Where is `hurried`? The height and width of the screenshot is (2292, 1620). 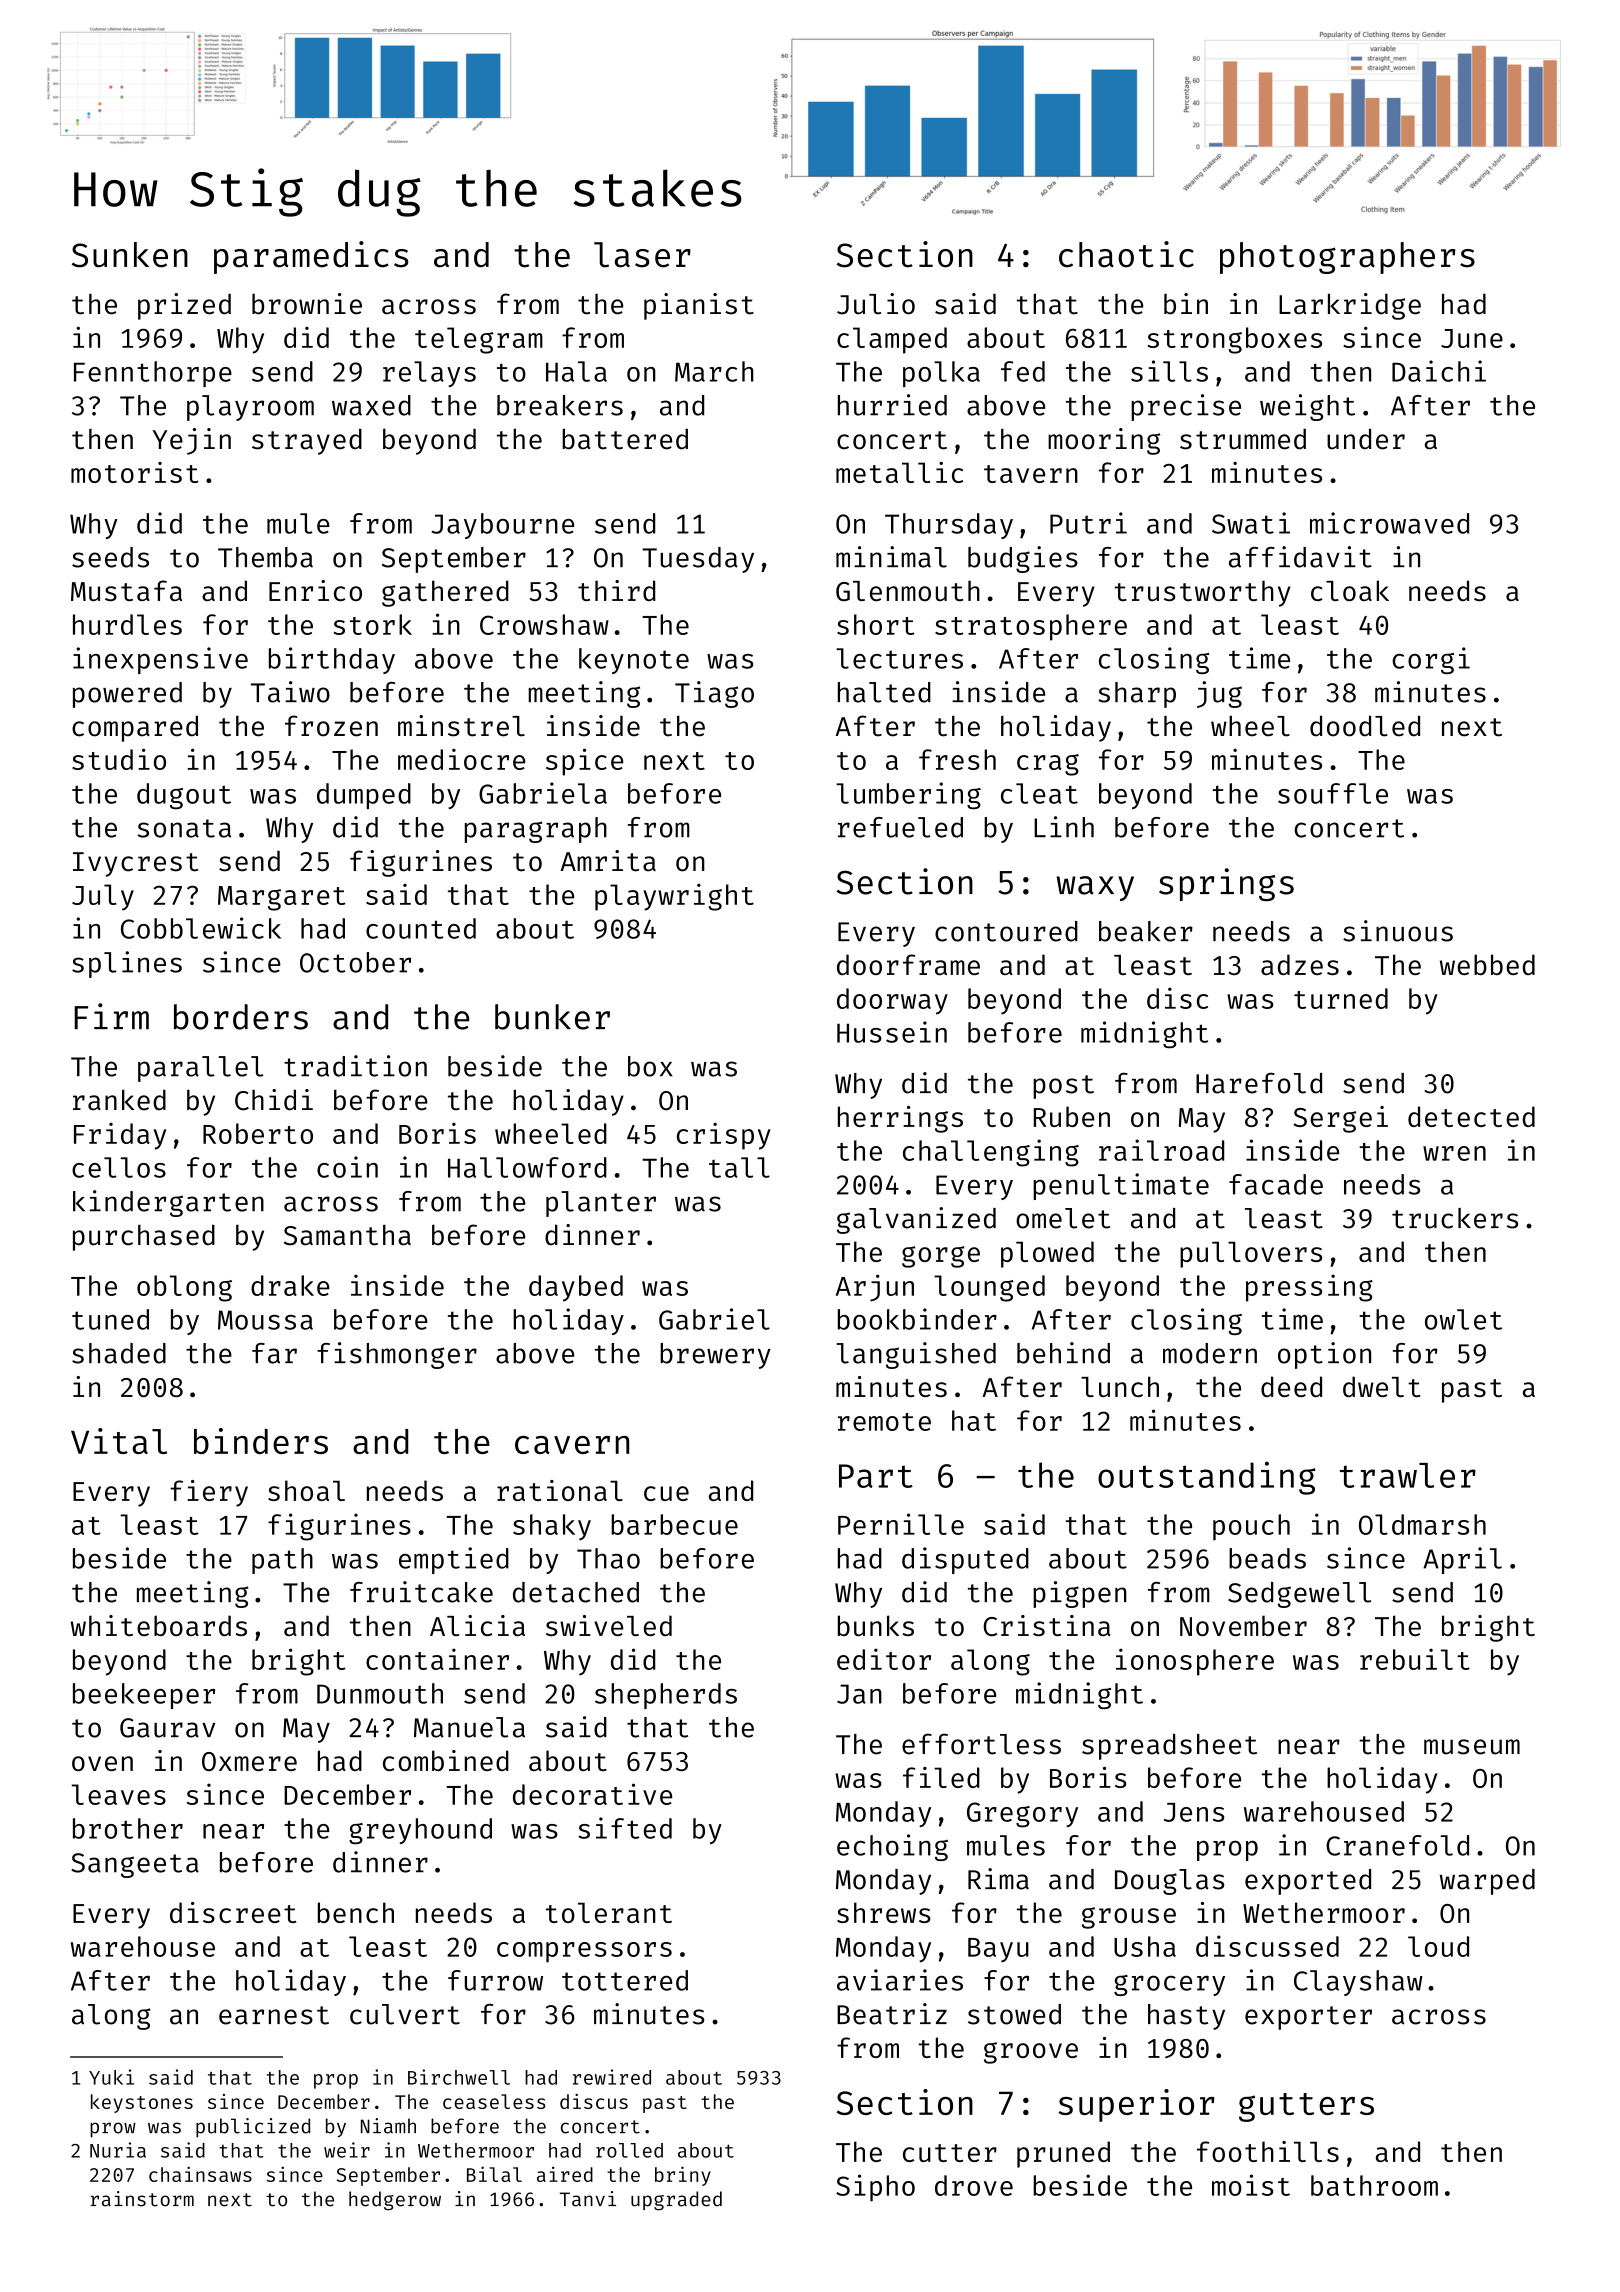
hurried is located at coordinates (892, 405).
